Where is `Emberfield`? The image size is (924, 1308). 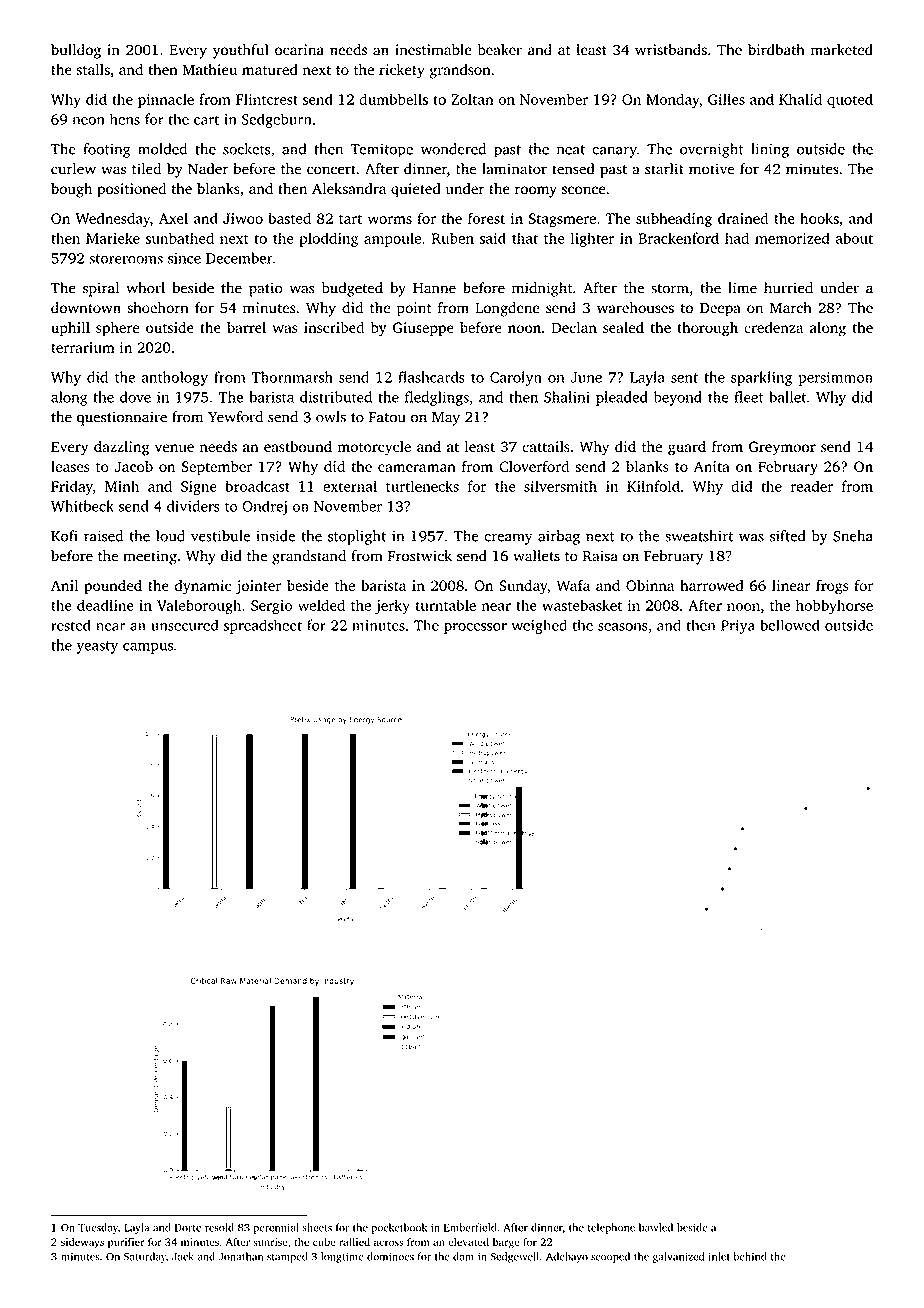
Emberfield is located at coordinates (470, 1227).
